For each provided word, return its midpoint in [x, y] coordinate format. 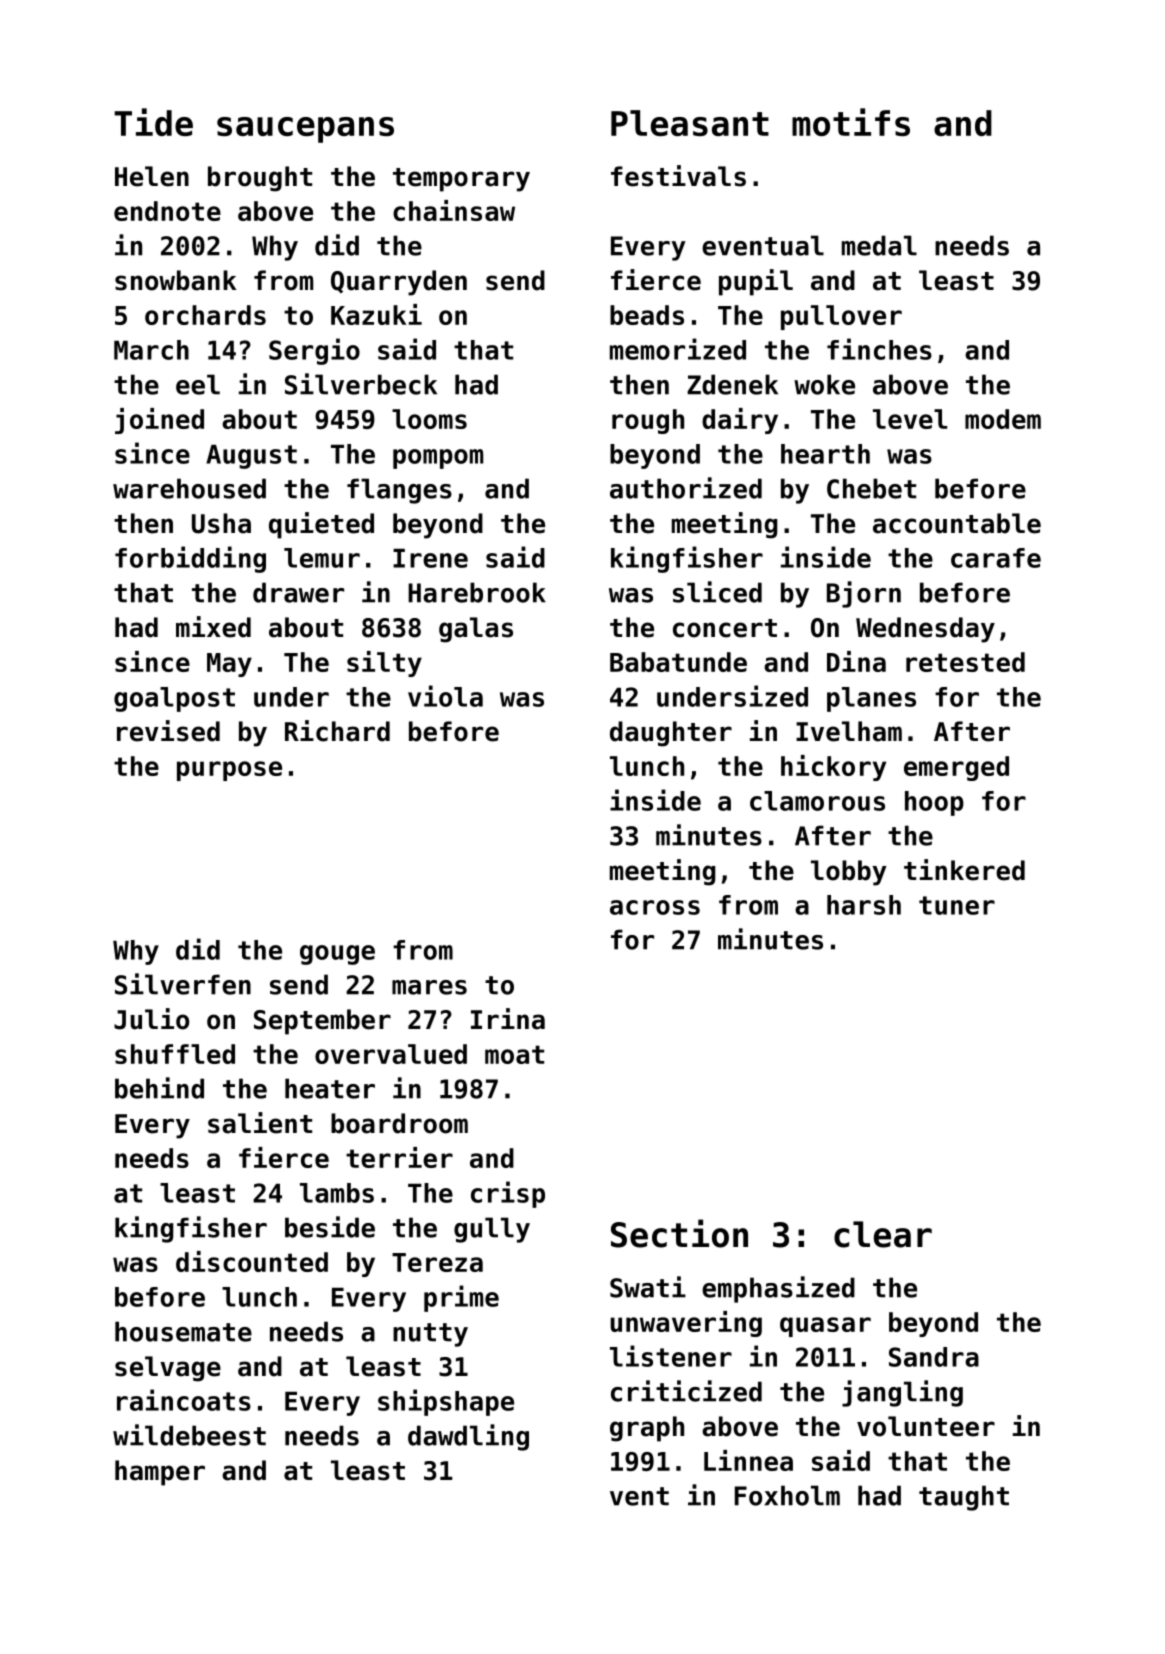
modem [1003, 419]
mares [429, 987]
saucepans [305, 130]
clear [883, 1234]
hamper [160, 1473]
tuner [957, 905]
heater [330, 1088]
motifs [851, 122]
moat [514, 1054]
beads [647, 315]
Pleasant [690, 123]
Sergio [314, 351]
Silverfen [183, 984]
